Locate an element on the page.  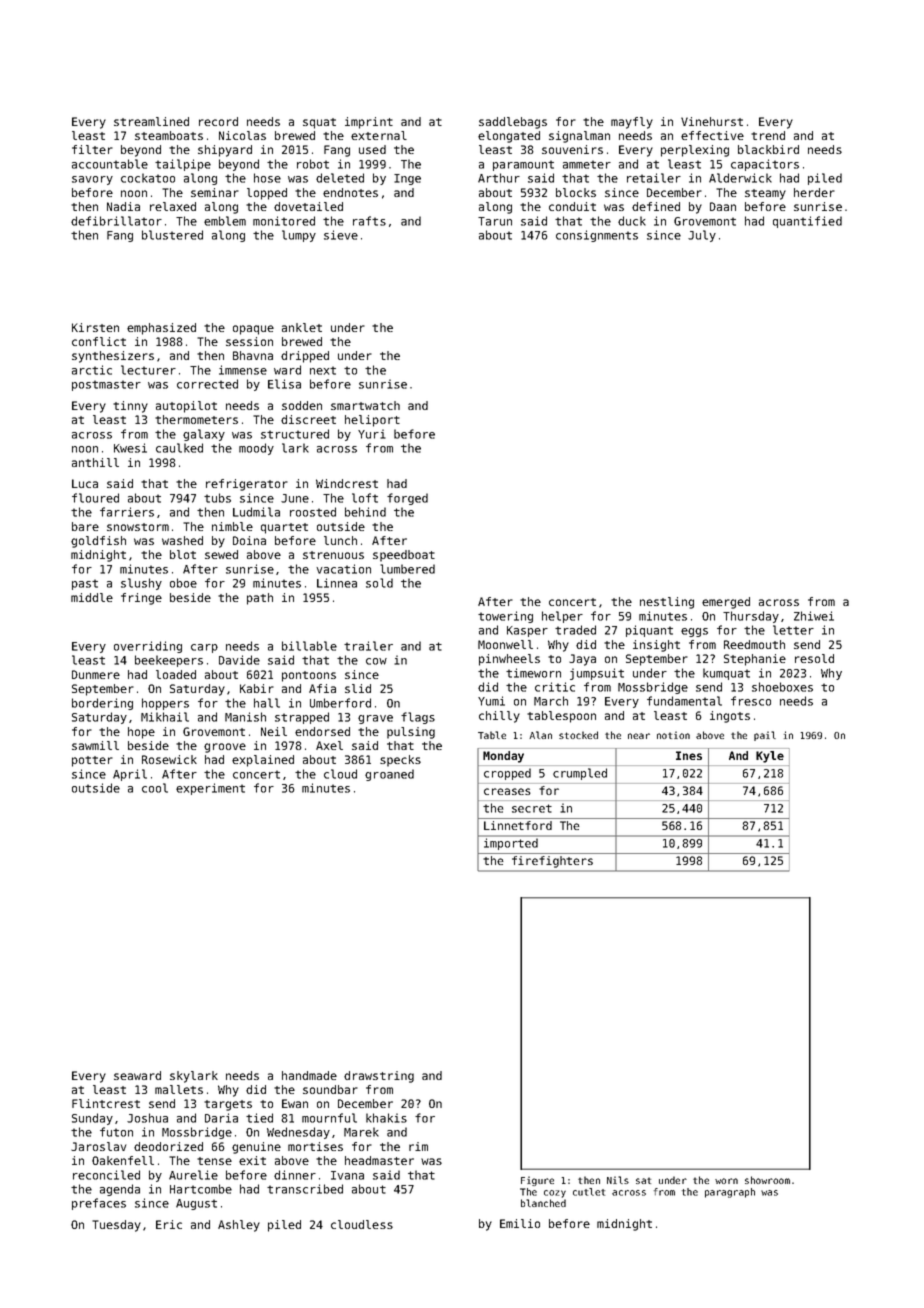
past is located at coordinates (85, 584).
